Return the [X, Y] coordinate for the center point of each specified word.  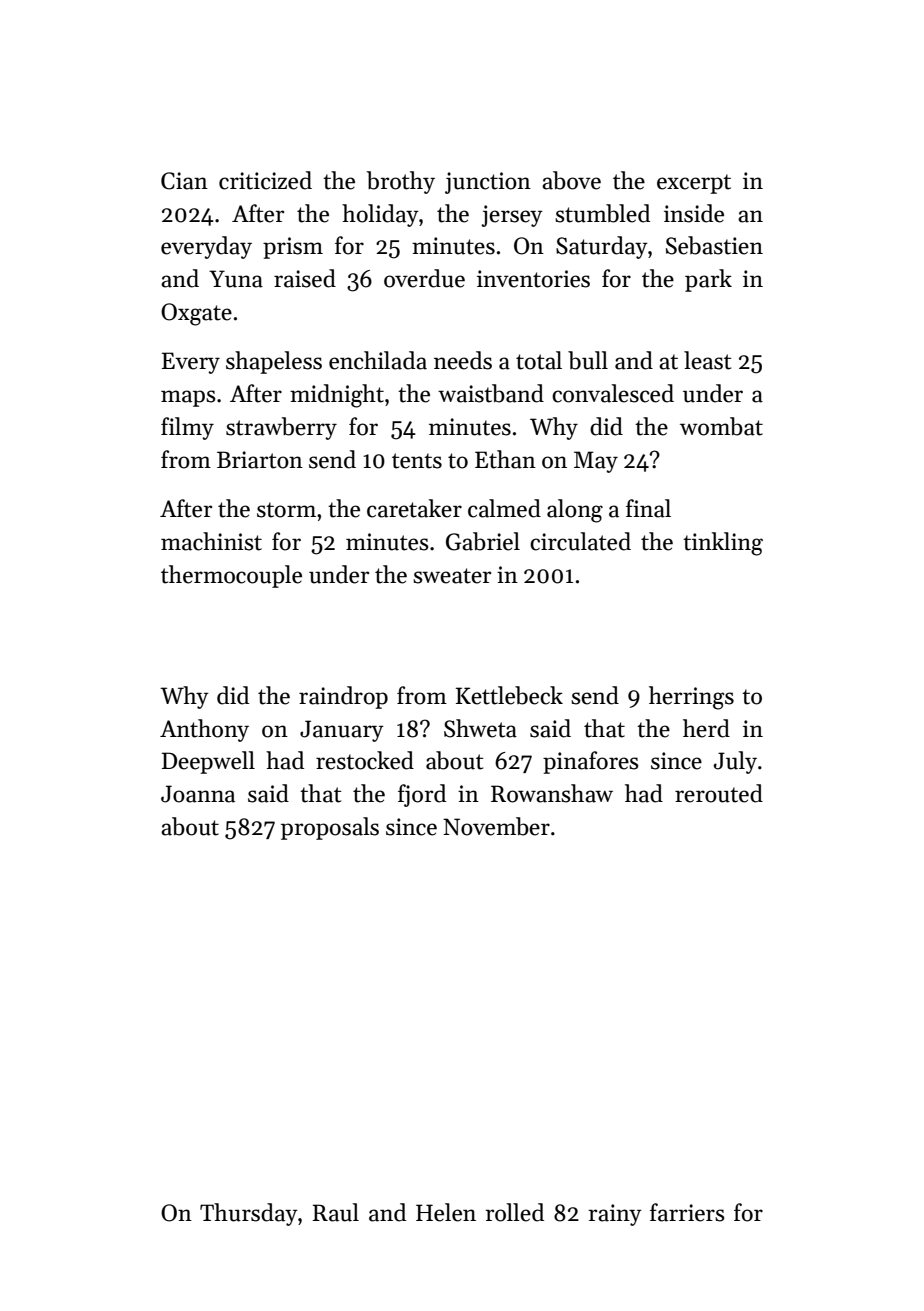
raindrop [343, 697]
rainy [615, 1215]
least [708, 360]
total [539, 360]
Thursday [249, 1214]
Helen [446, 1212]
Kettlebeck [509, 695]
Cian [184, 181]
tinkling [723, 544]
